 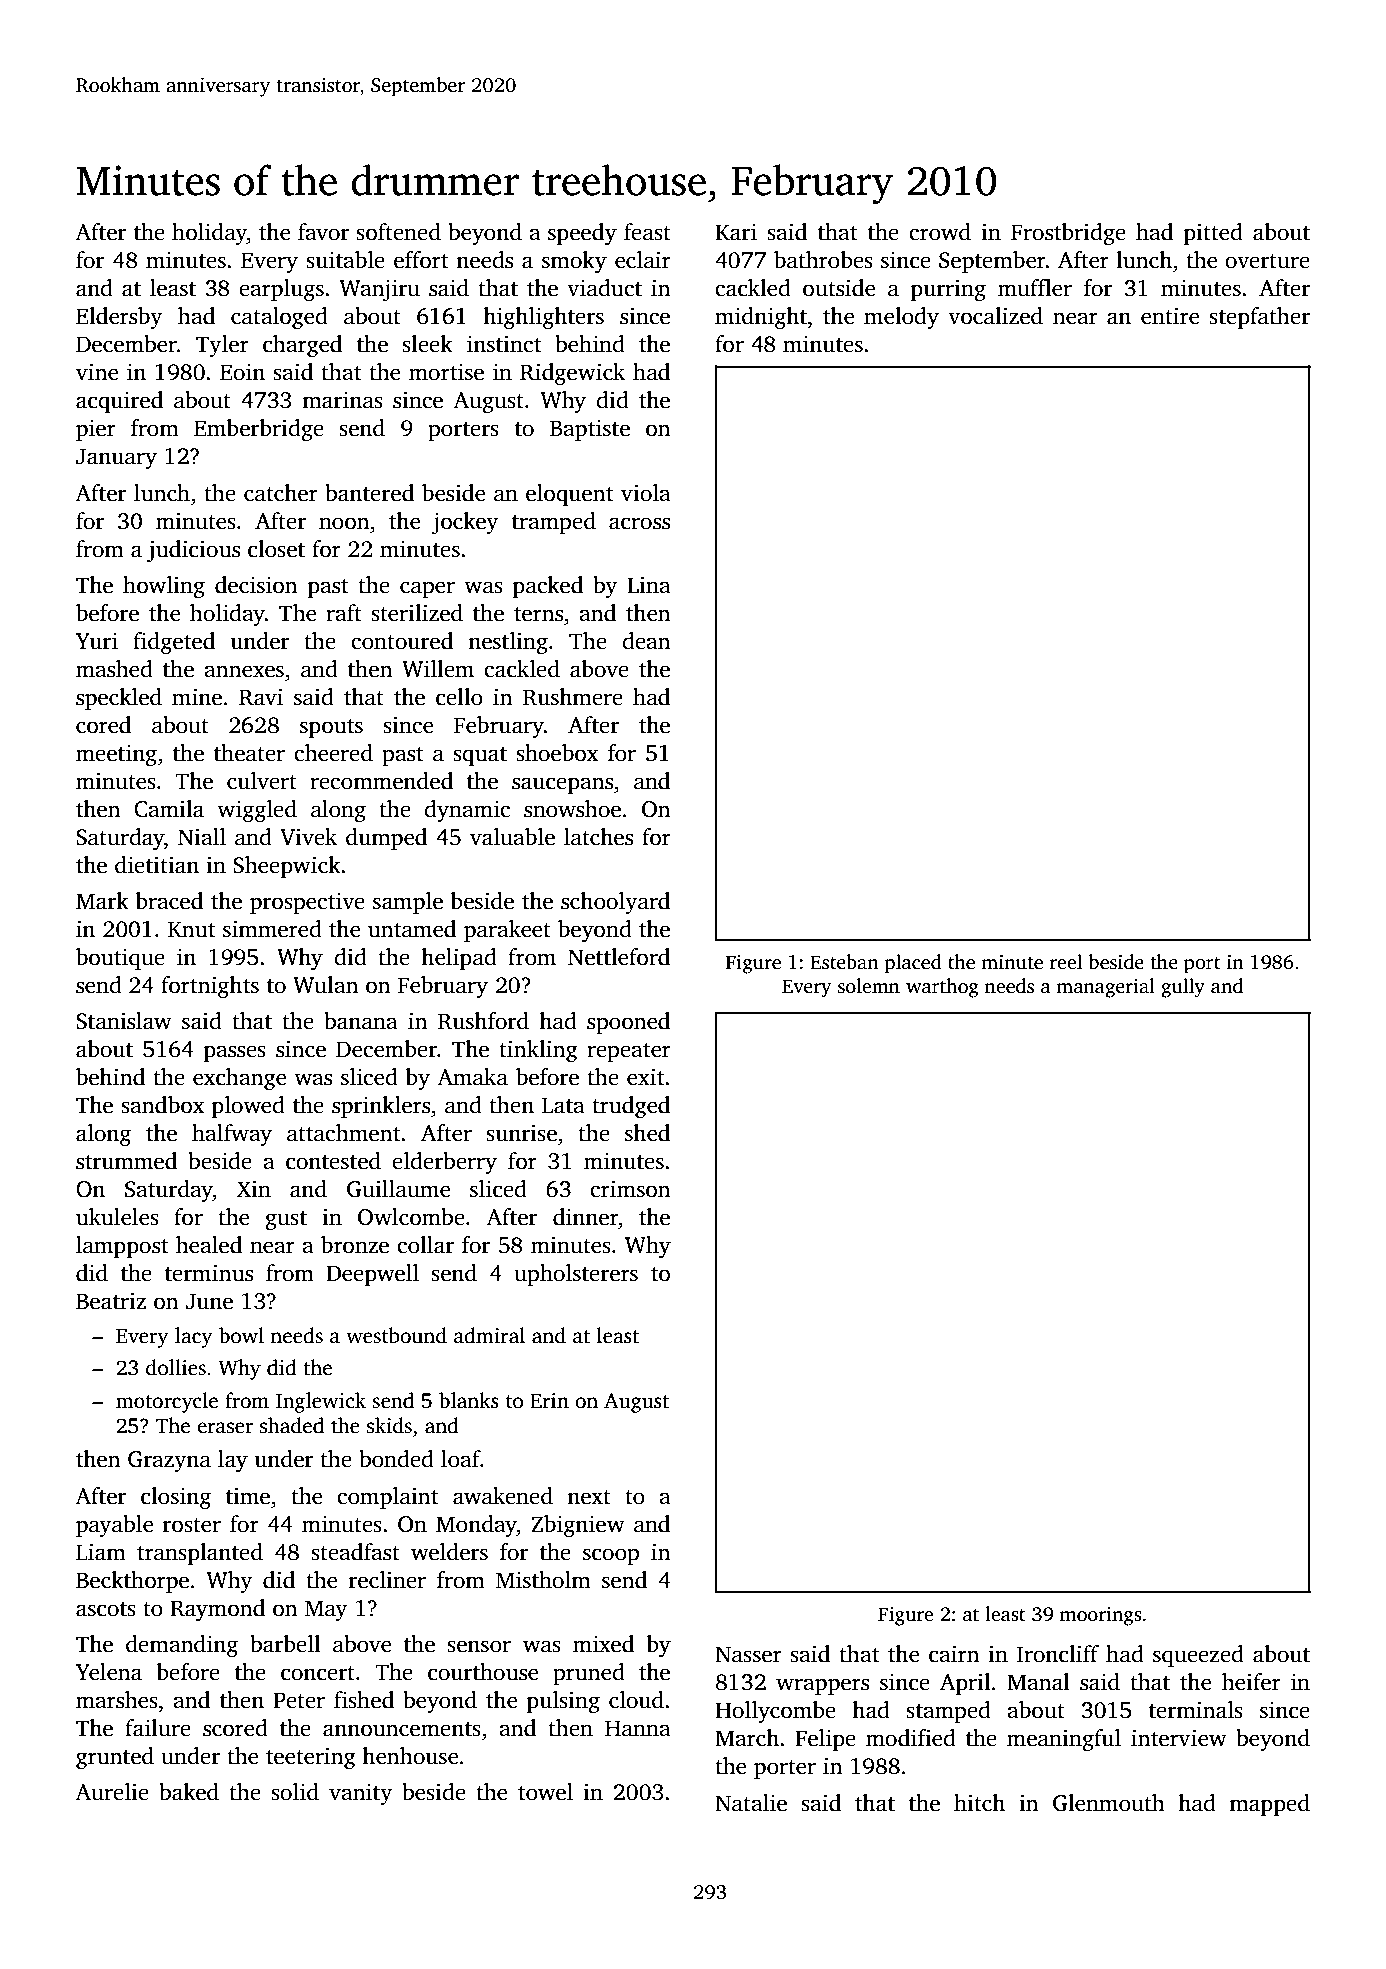 I want to click on ukuleles, so click(x=117, y=1217).
